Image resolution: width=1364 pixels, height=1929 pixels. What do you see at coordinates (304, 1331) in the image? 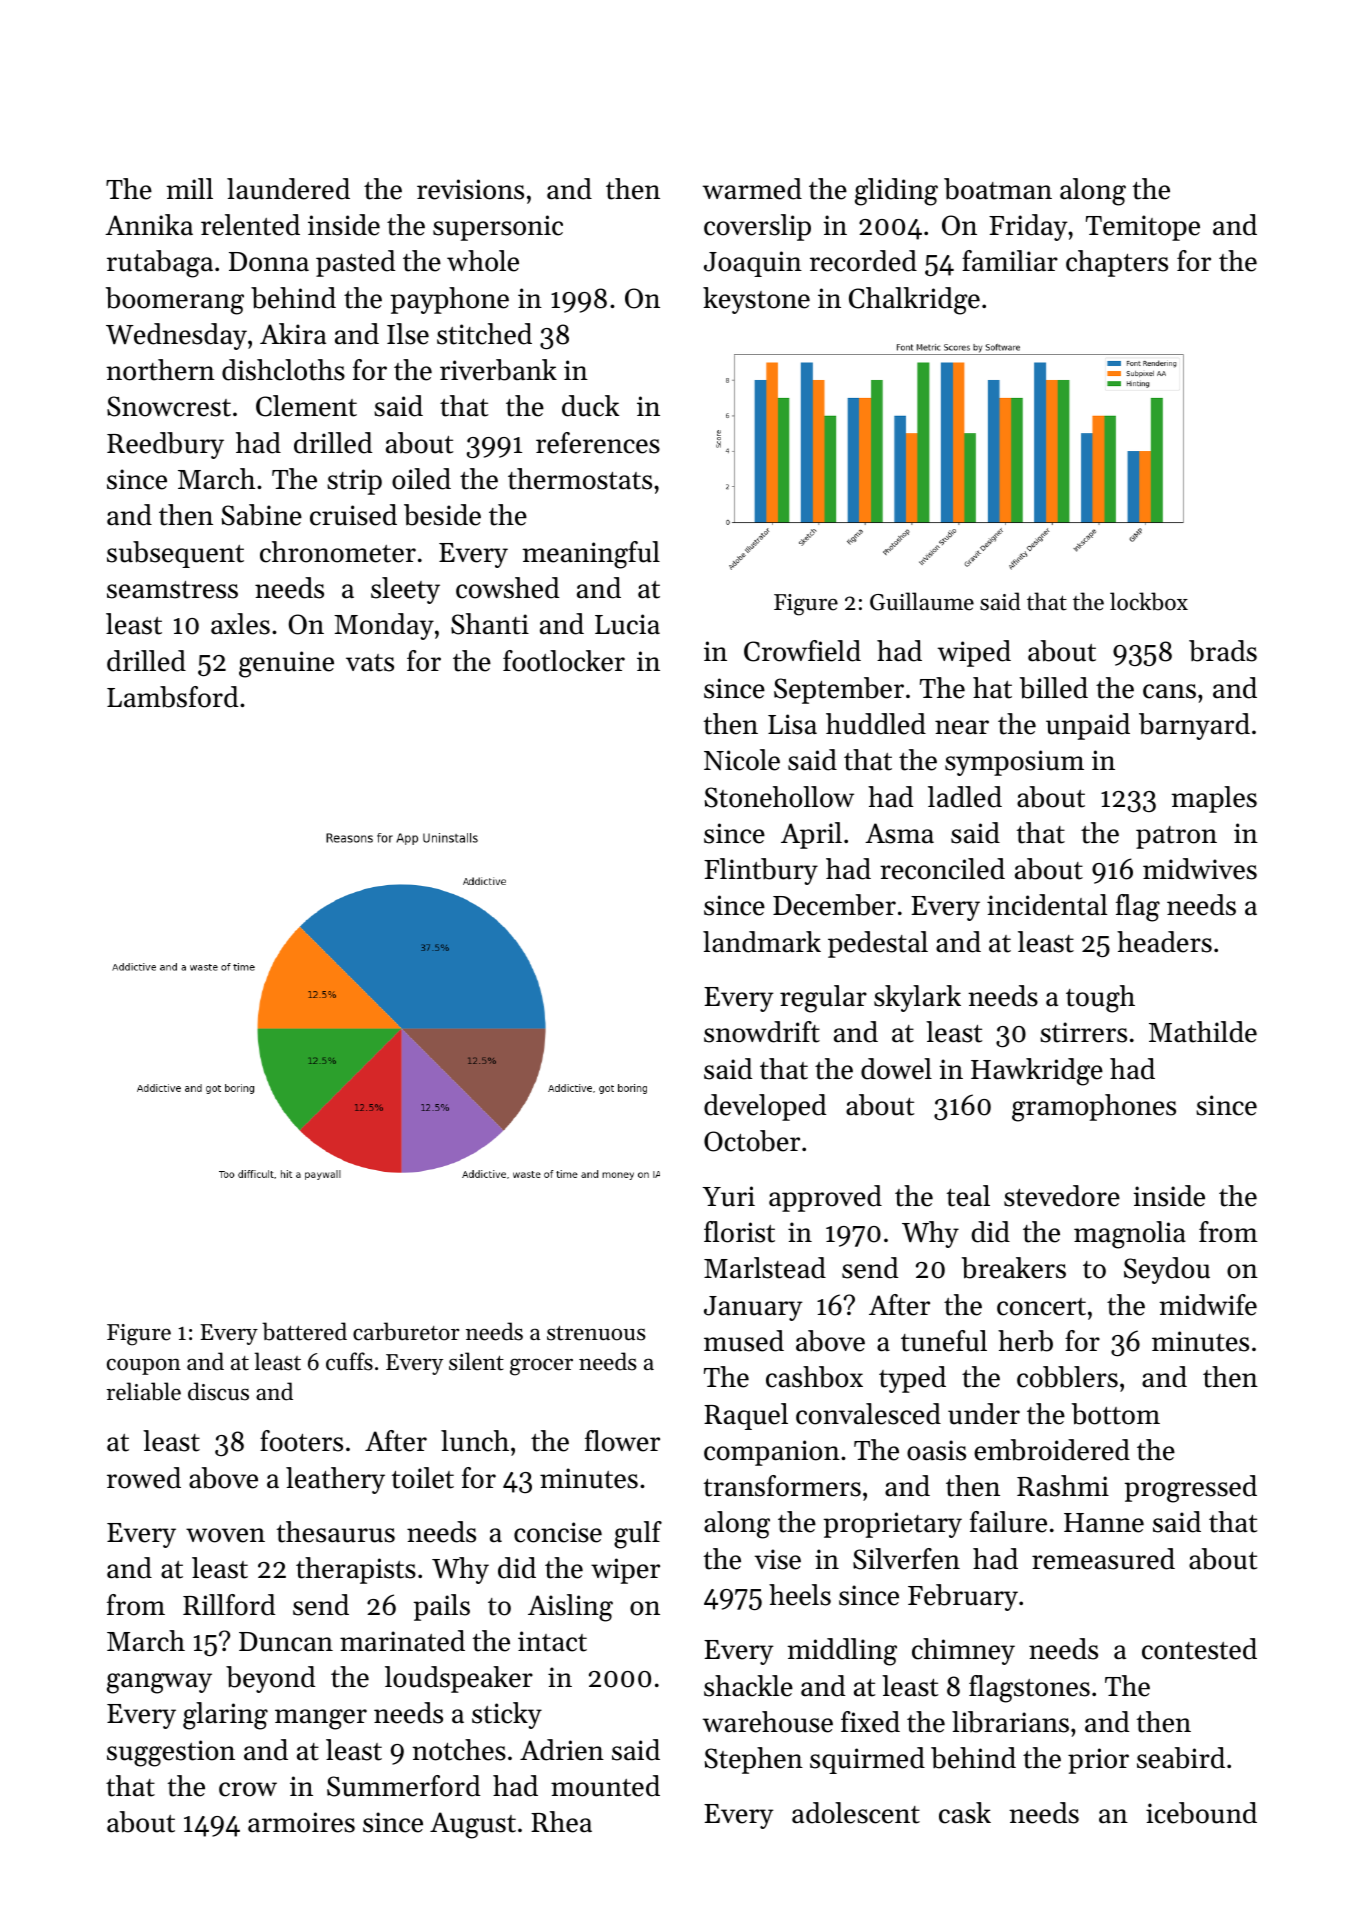
I see `battered` at bounding box center [304, 1331].
